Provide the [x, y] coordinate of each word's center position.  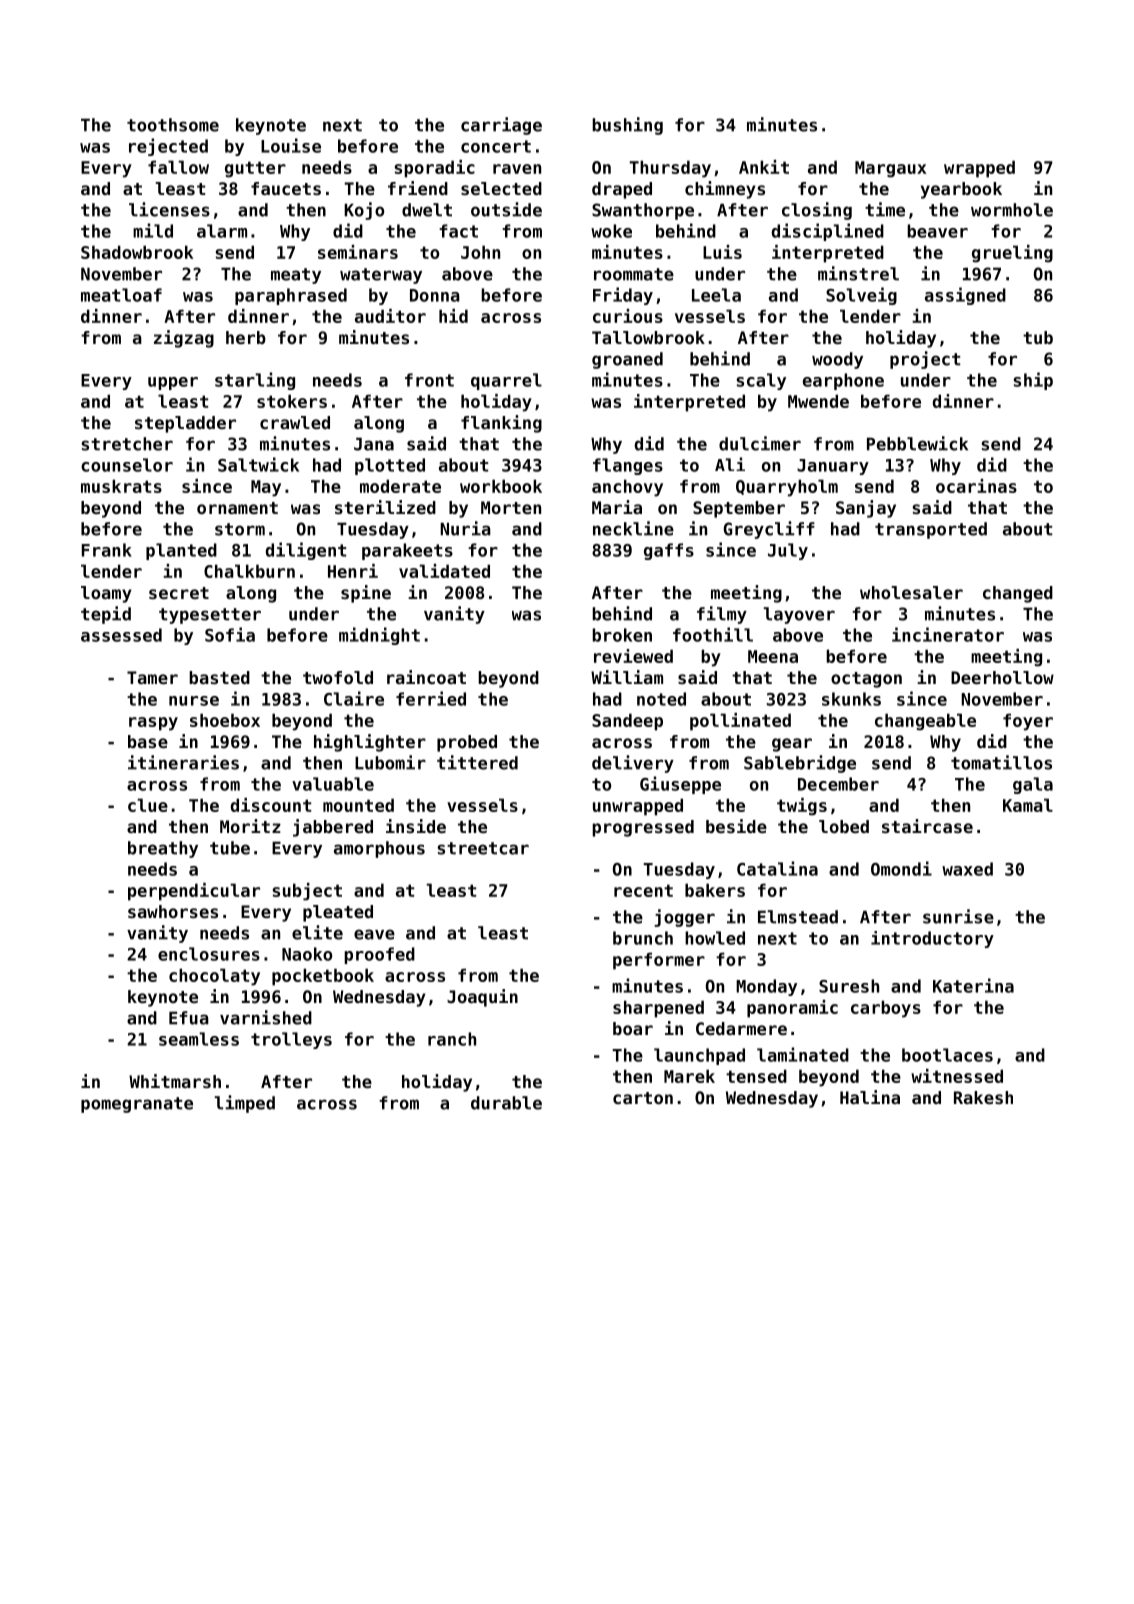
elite [317, 932]
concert [496, 146]
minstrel [858, 273]
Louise [291, 145]
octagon [866, 680]
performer [659, 961]
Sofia [230, 634]
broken [622, 635]
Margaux [891, 169]
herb [246, 337]
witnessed [957, 1076]
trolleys [291, 1040]
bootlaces [947, 1055]
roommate [634, 274]
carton [643, 1098]
